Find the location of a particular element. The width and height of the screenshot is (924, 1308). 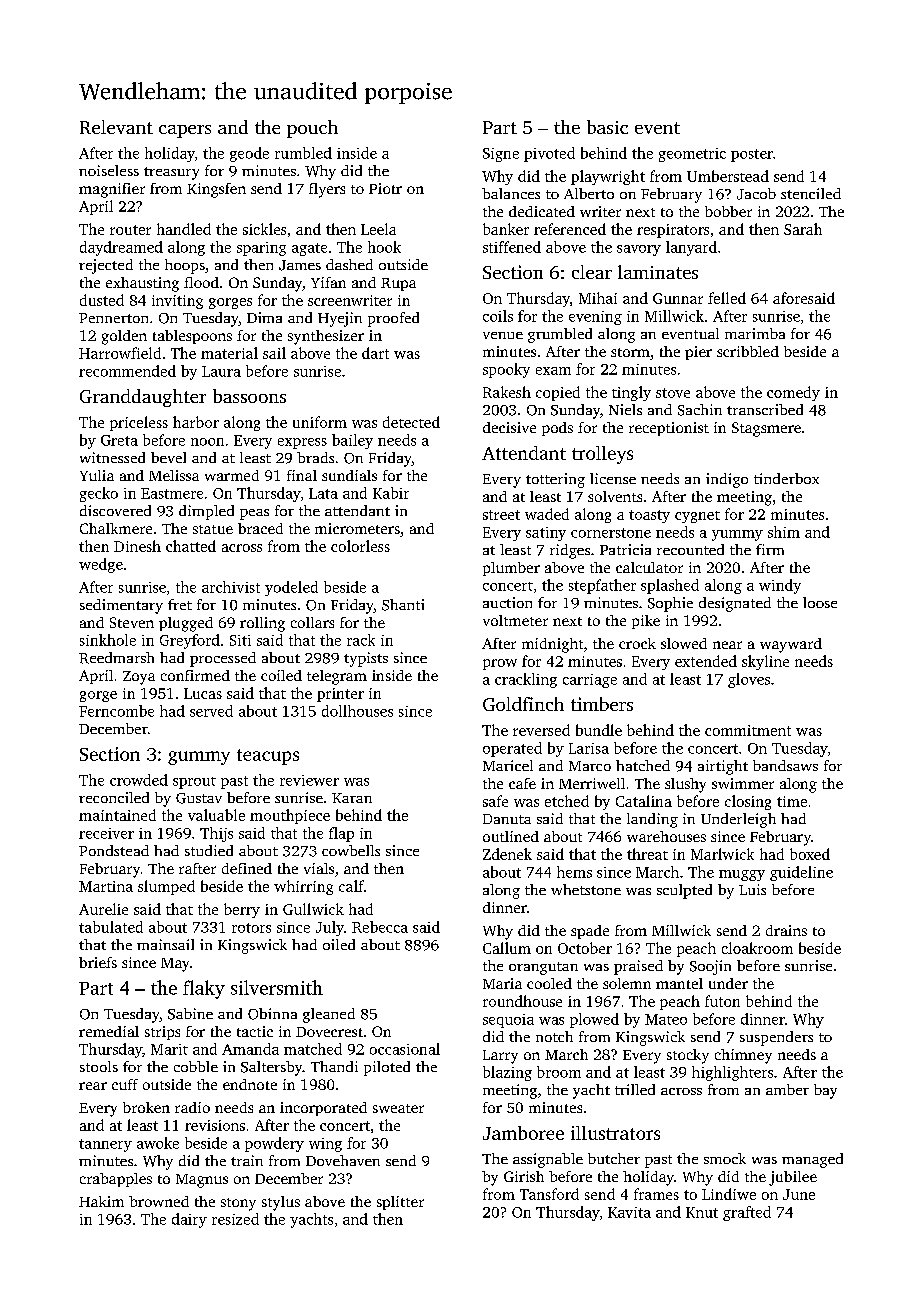

pouch is located at coordinates (312, 129).
